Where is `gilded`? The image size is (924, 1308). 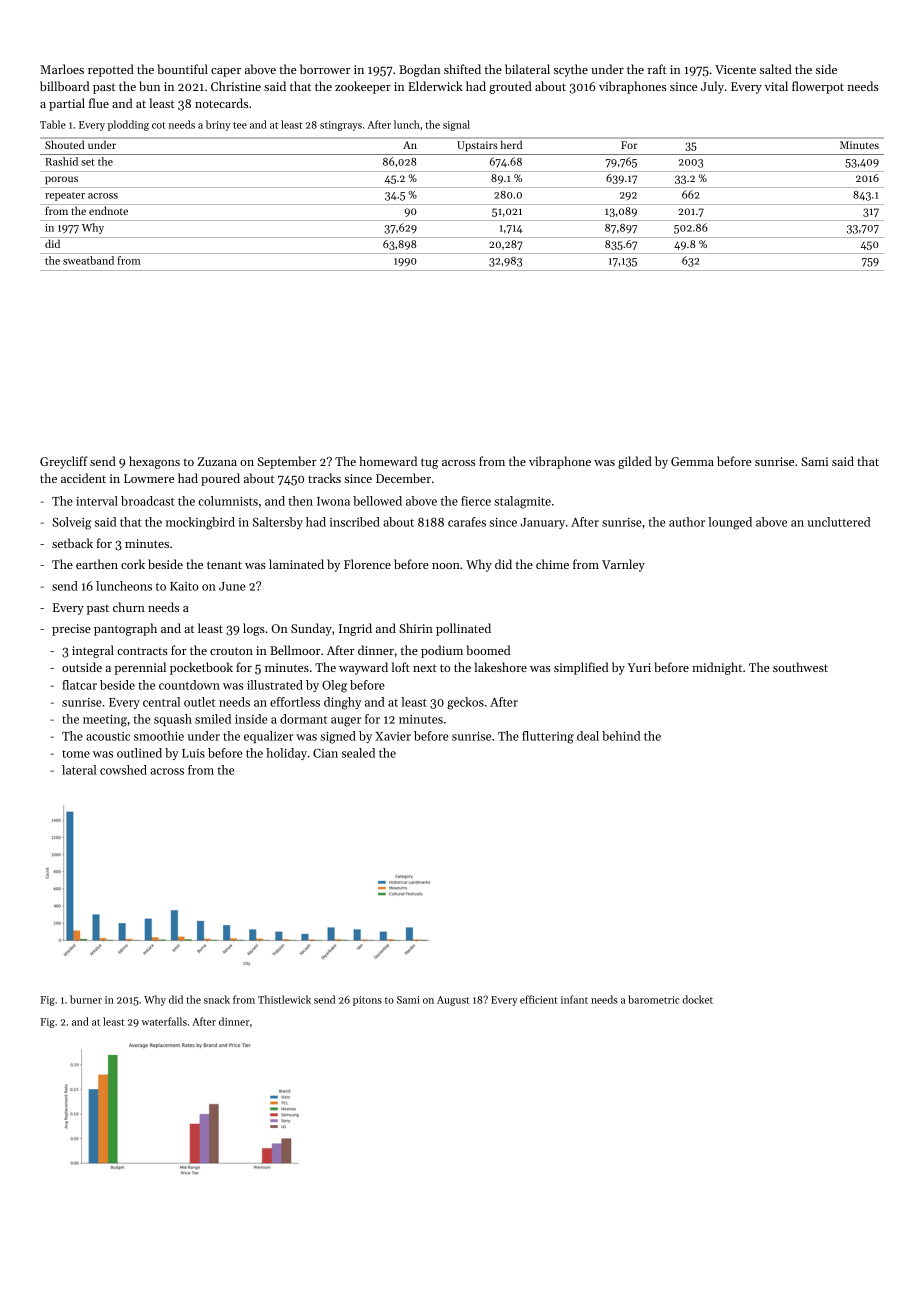 gilded is located at coordinates (635, 462).
